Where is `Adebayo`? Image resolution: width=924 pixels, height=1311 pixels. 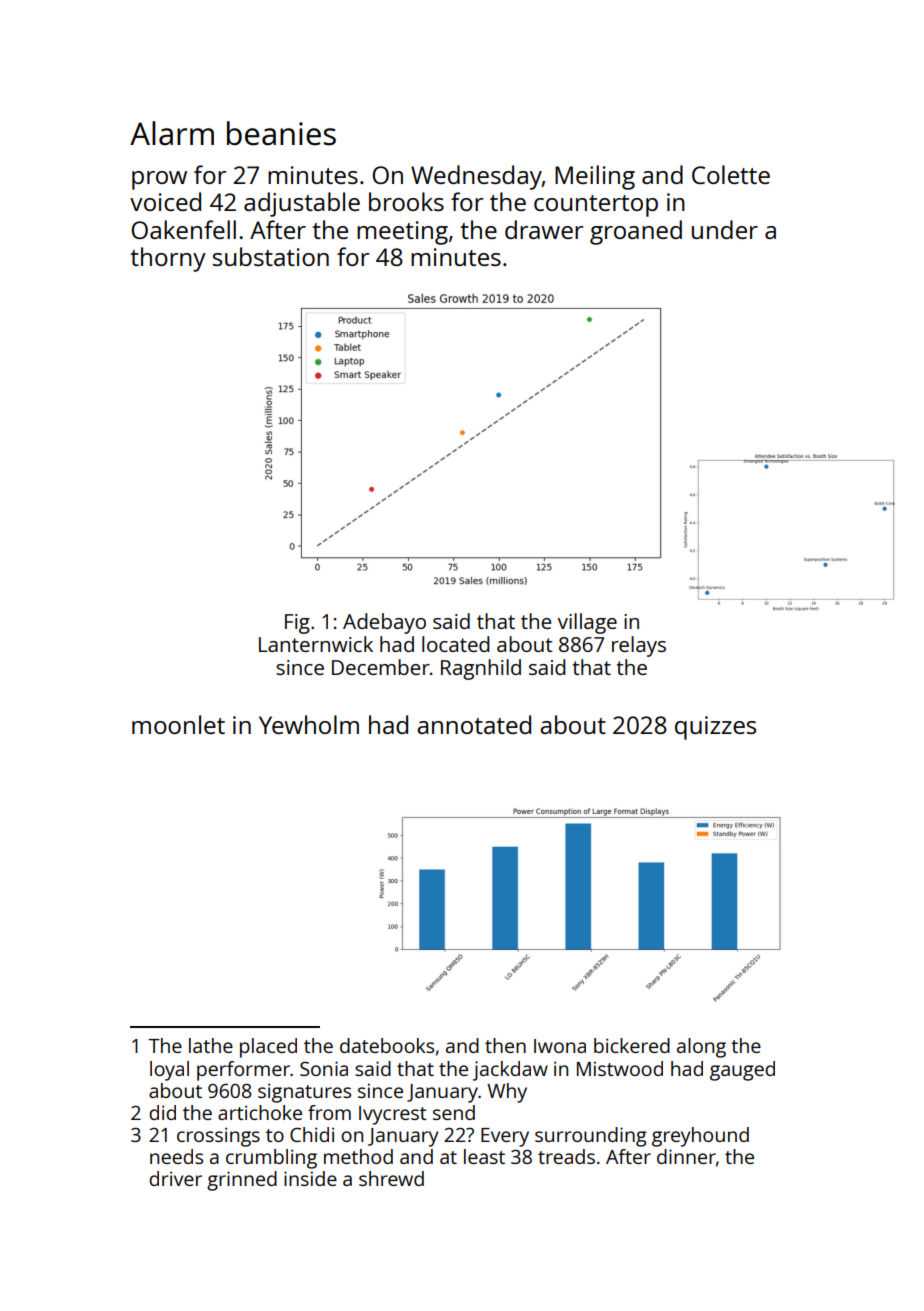 Adebayo is located at coordinates (384, 623).
